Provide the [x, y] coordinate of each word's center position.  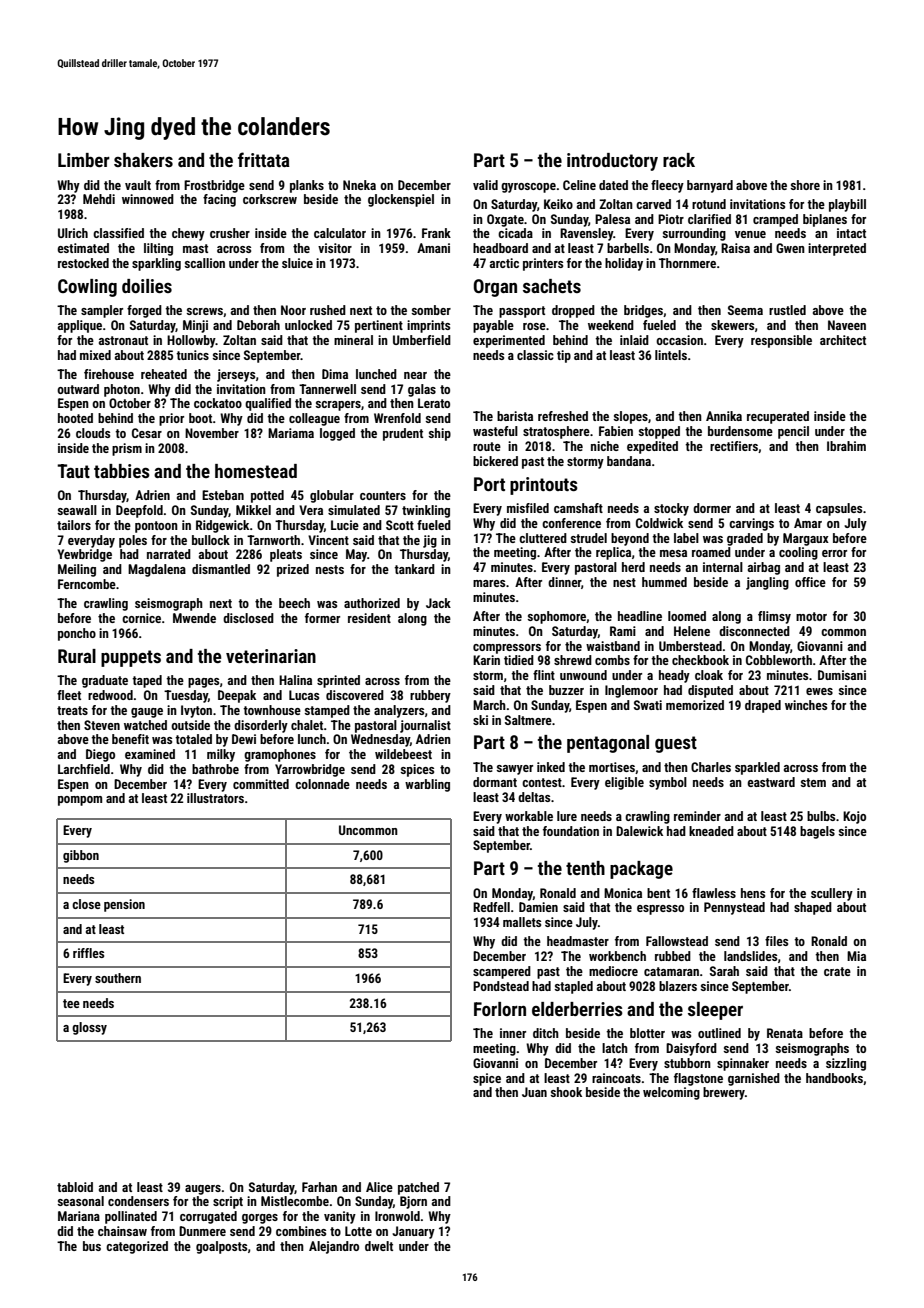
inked [551, 767]
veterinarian [271, 656]
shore [805, 185]
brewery [724, 1093]
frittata [264, 159]
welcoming [671, 1093]
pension [124, 905]
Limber [84, 160]
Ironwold [397, 1216]
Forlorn [500, 1009]
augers [203, 1190]
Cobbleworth [779, 660]
